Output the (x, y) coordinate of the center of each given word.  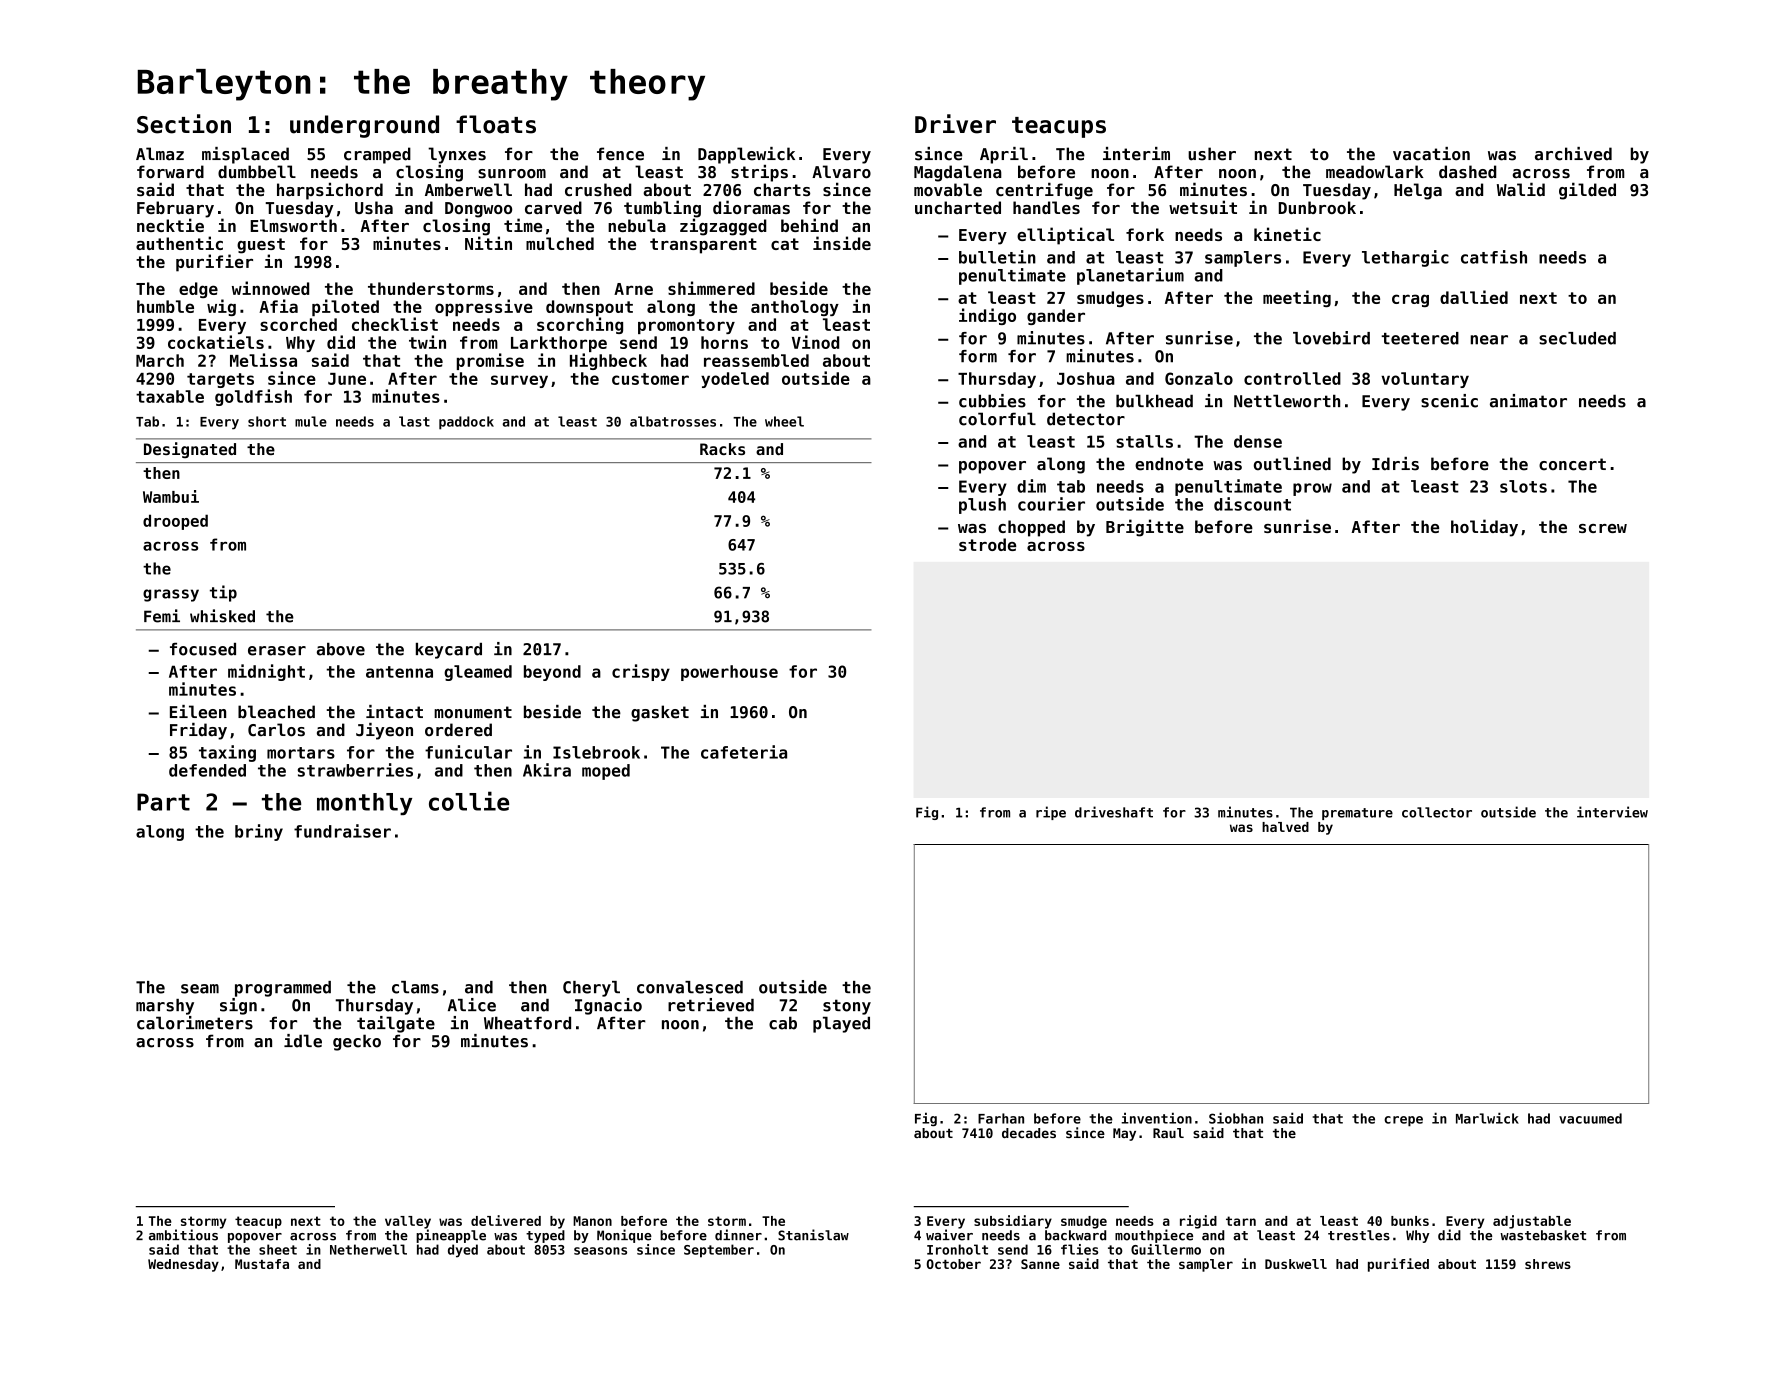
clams (415, 987)
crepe (1403, 1121)
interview (1612, 812)
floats (496, 124)
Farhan (1001, 1118)
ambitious (183, 1235)
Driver (955, 124)
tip (223, 593)
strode (987, 544)
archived (1573, 154)
